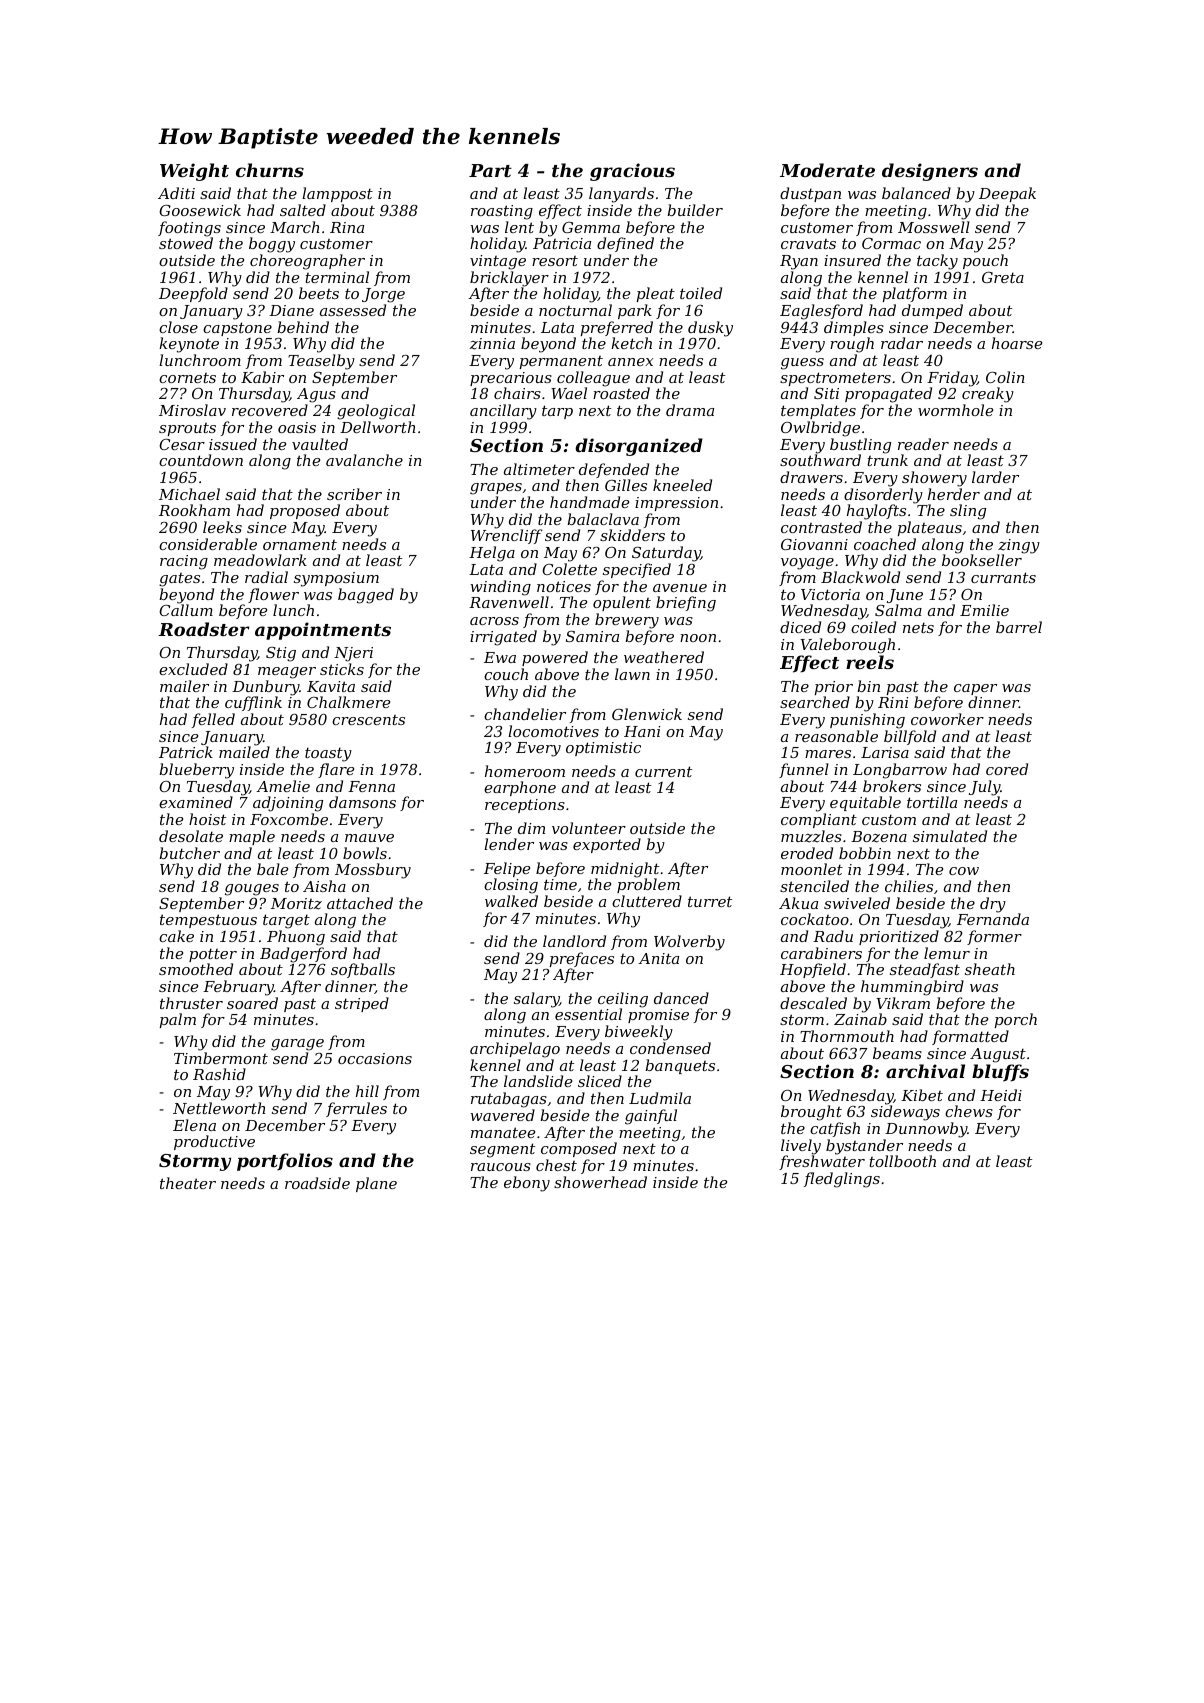 The image size is (1204, 1703). What do you see at coordinates (682, 485) in the screenshot?
I see `kneeled` at bounding box center [682, 485].
